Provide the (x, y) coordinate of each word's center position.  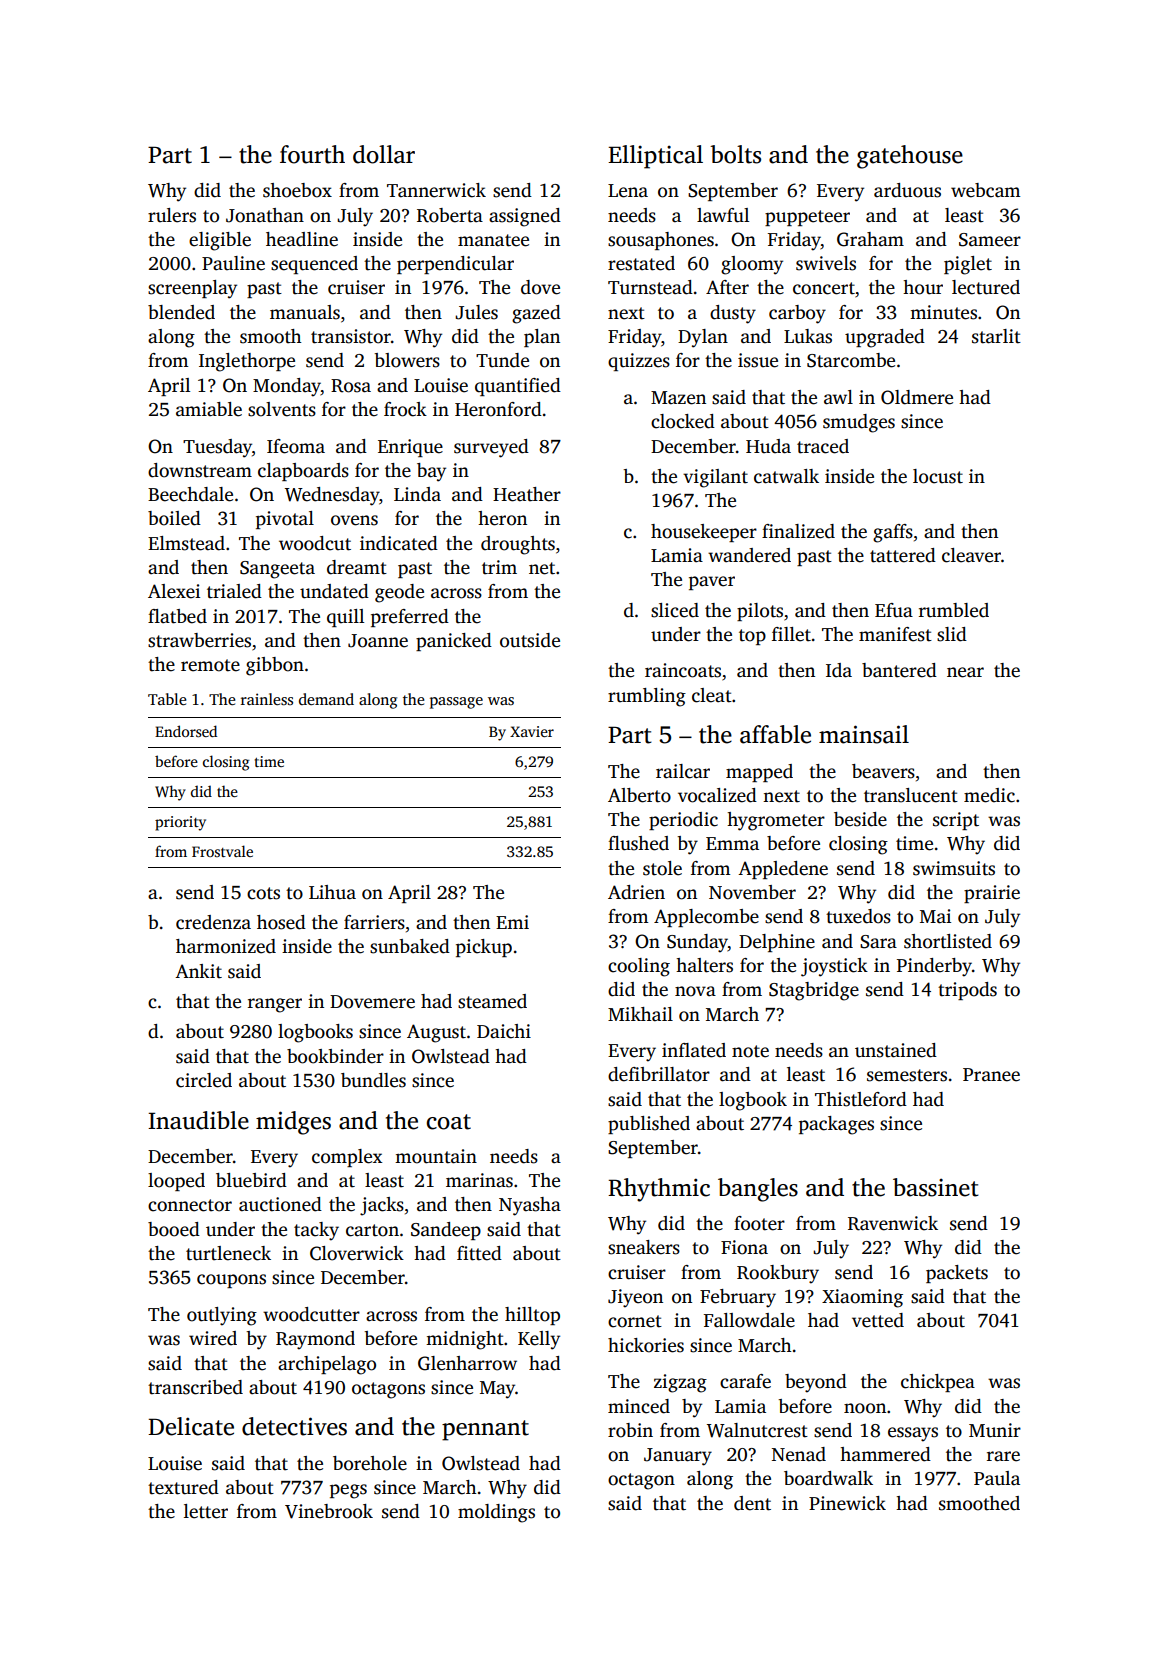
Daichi (504, 1031)
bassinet (936, 1187)
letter (206, 1511)
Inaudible (198, 1120)
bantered (899, 670)
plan (542, 338)
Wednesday (332, 496)
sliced (675, 610)
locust (938, 476)
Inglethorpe (247, 362)
